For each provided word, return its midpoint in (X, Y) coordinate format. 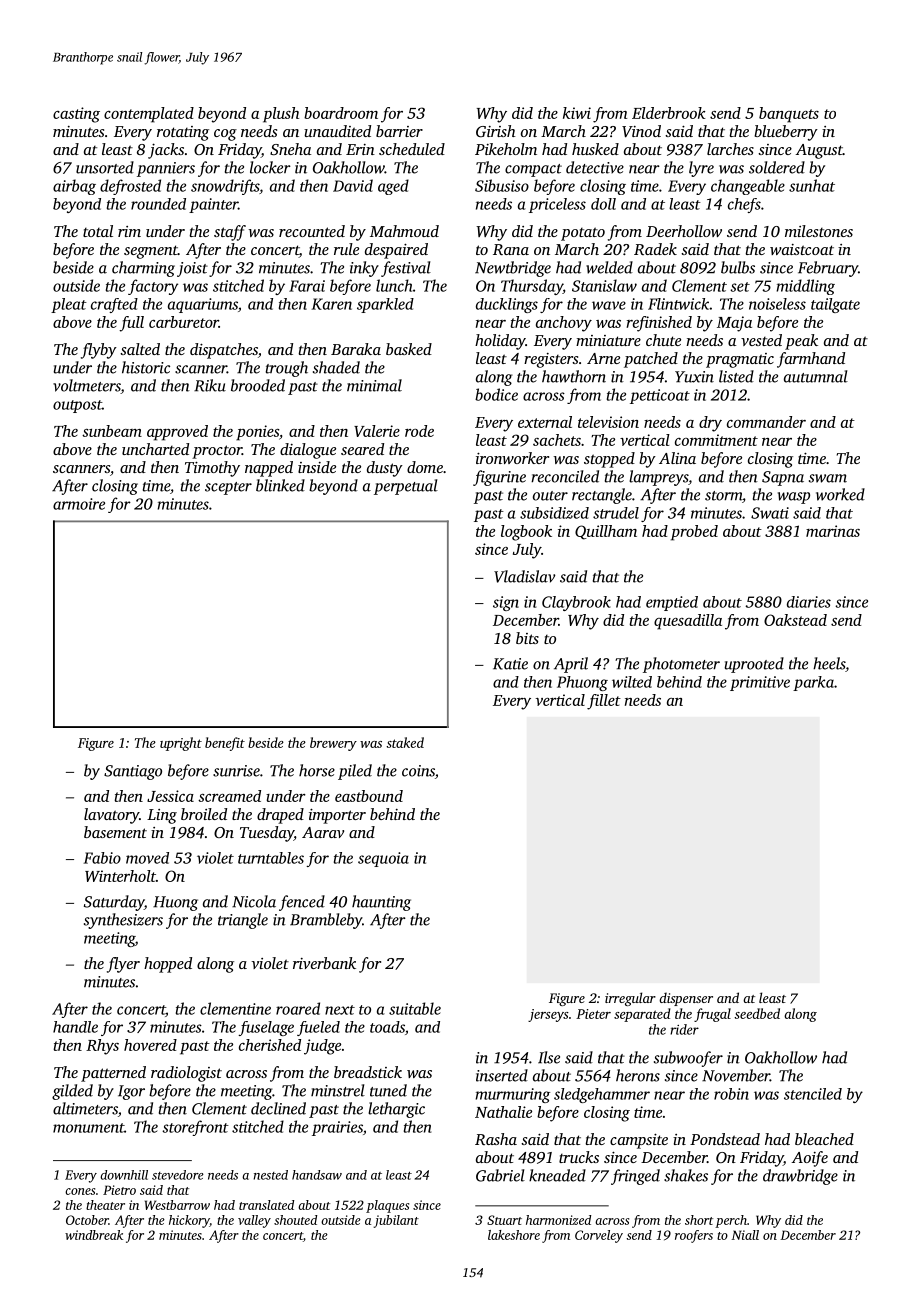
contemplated (149, 115)
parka (813, 683)
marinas (833, 531)
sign (506, 603)
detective (595, 167)
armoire (79, 504)
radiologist (186, 1074)
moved (147, 858)
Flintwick (679, 304)
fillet (604, 702)
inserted (502, 1075)
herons (638, 1075)
